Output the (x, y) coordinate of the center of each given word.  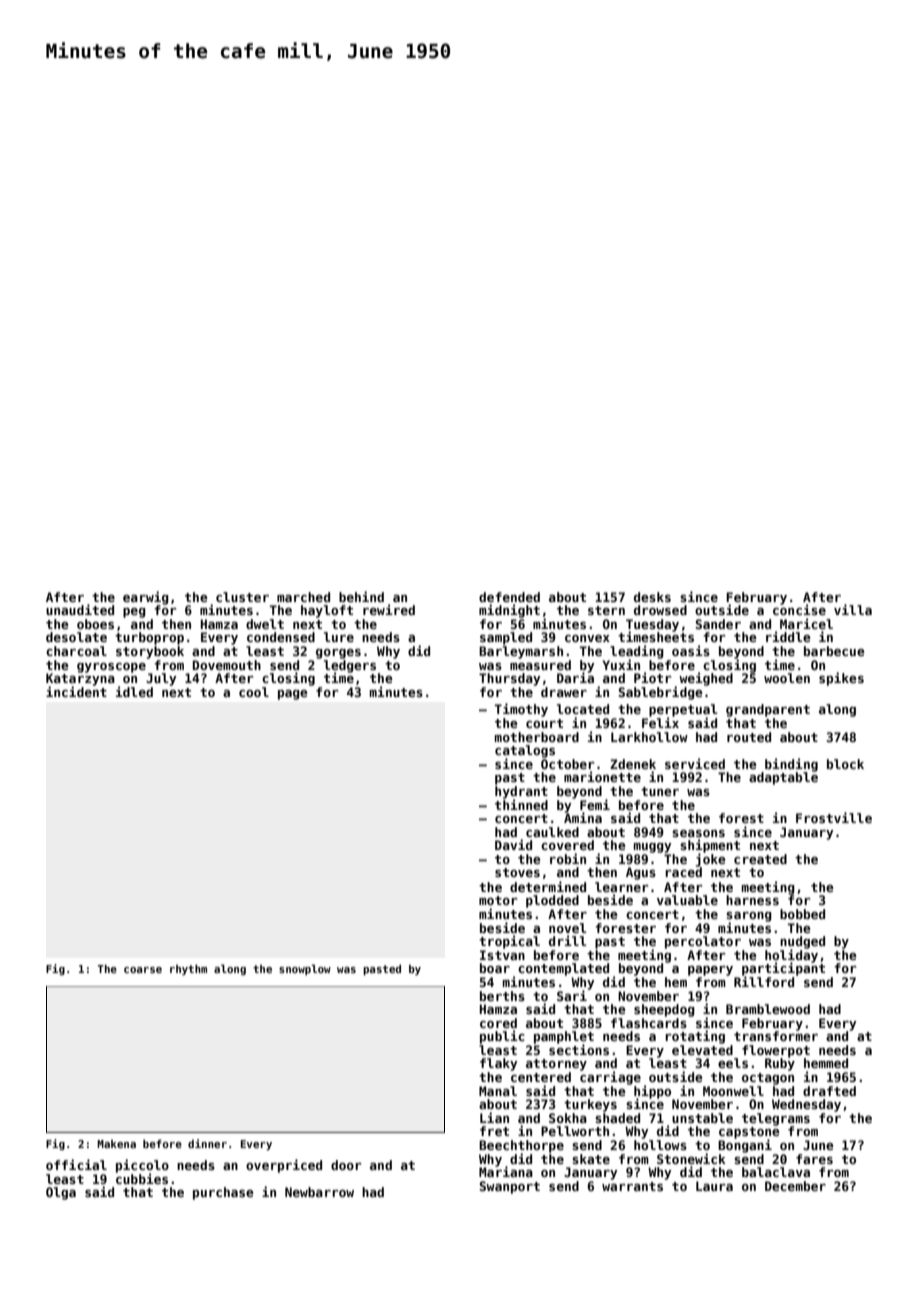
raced (683, 872)
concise (799, 610)
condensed (281, 637)
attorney (556, 1065)
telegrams (776, 1119)
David (513, 844)
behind (361, 596)
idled (134, 691)
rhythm (188, 969)
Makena (116, 1144)
